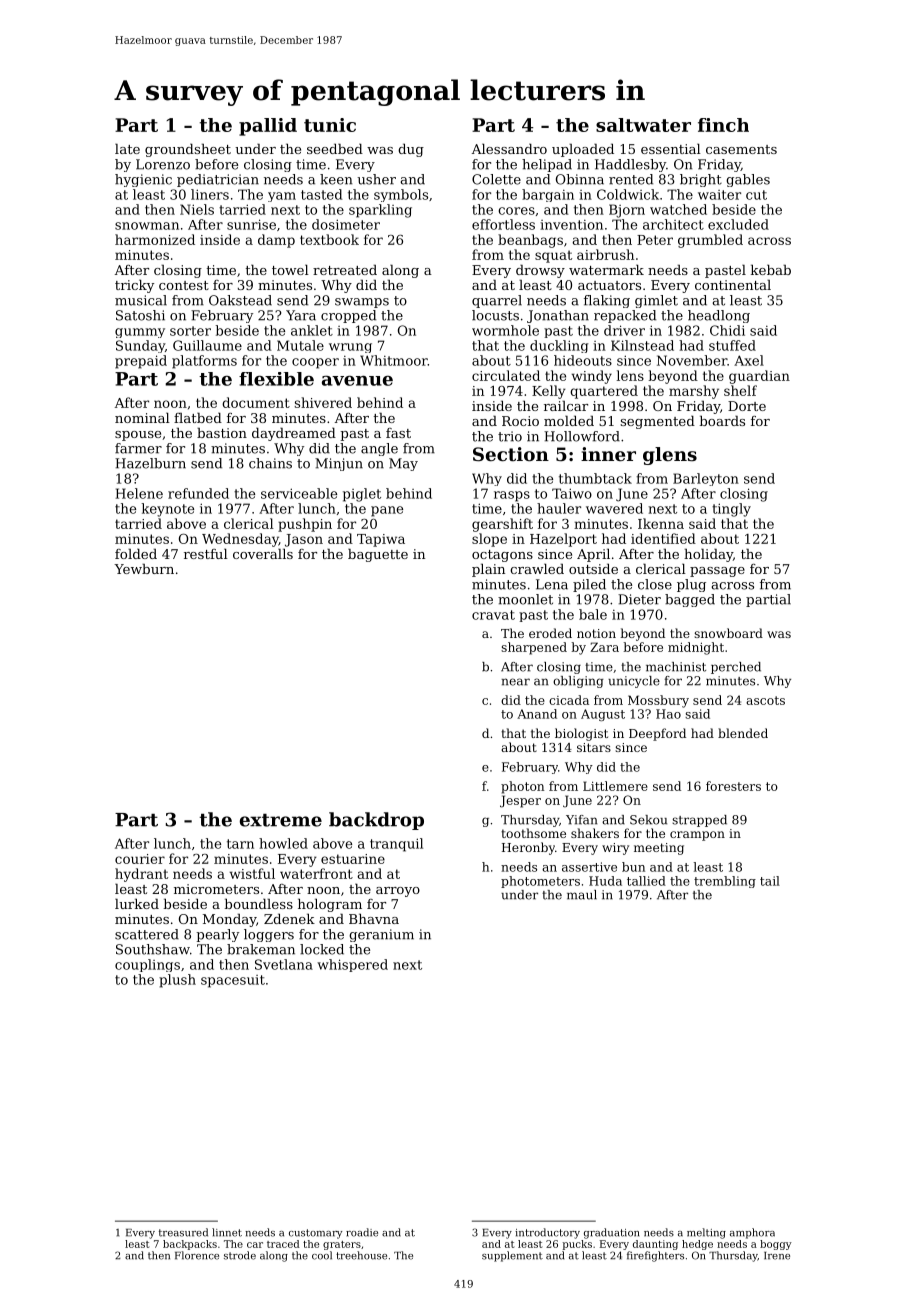 The image size is (908, 1316). I want to click on Alessandro, so click(509, 148).
